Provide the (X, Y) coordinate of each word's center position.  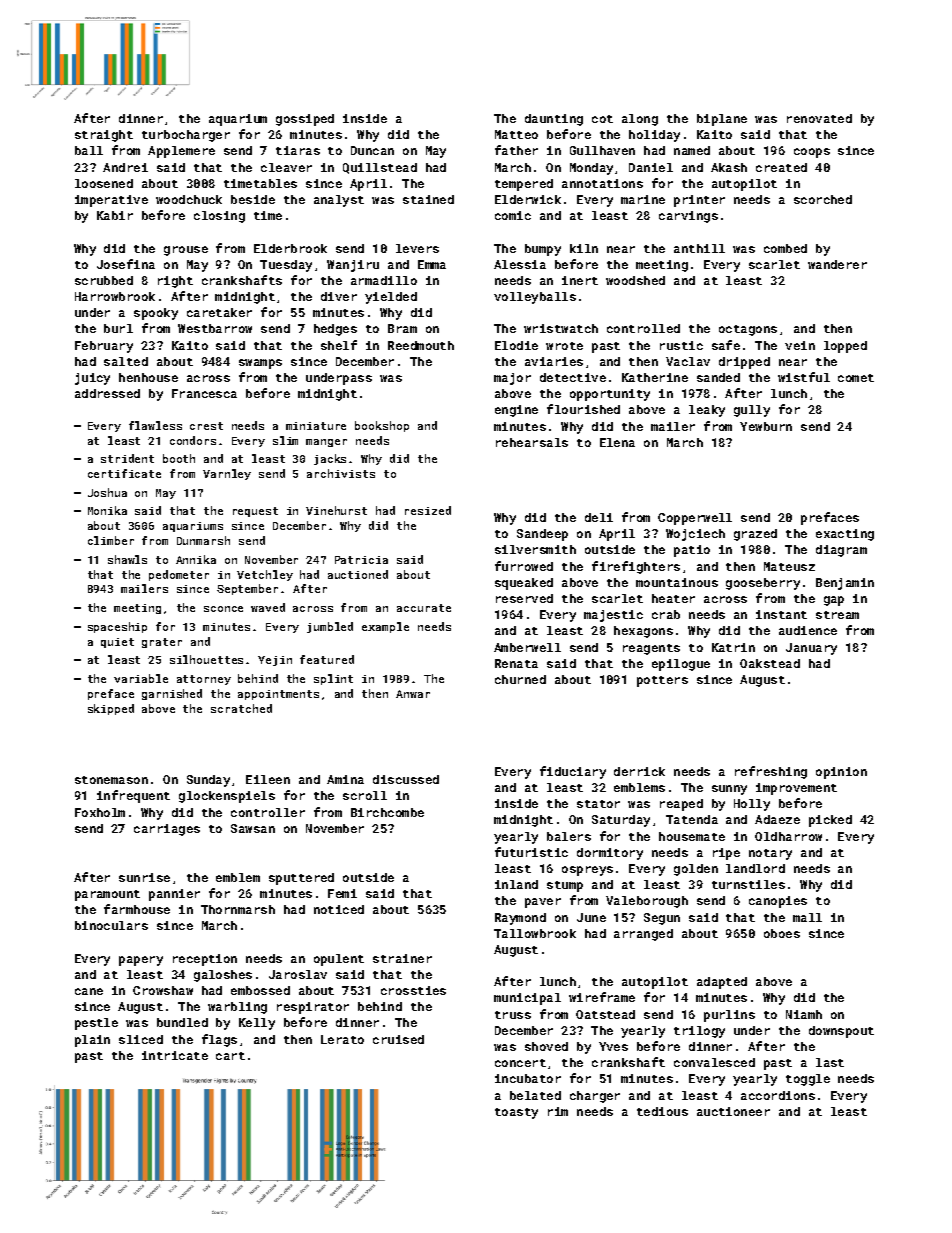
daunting (554, 120)
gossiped (305, 120)
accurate (424, 608)
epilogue (681, 665)
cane (89, 991)
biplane (722, 120)
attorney (204, 680)
